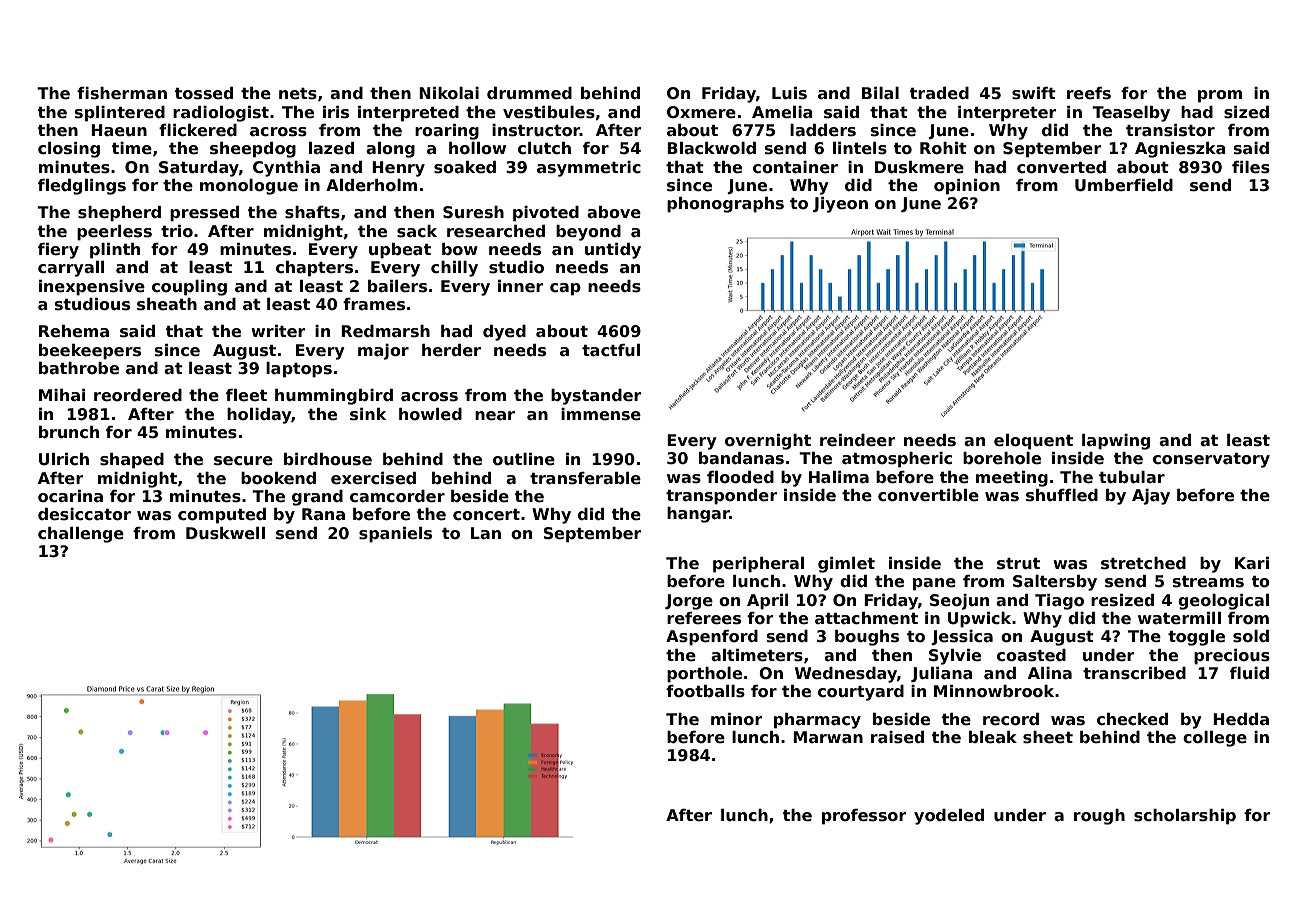 The image size is (1308, 924). Describe the element at coordinates (138, 395) in the image. I see `reordered` at that location.
